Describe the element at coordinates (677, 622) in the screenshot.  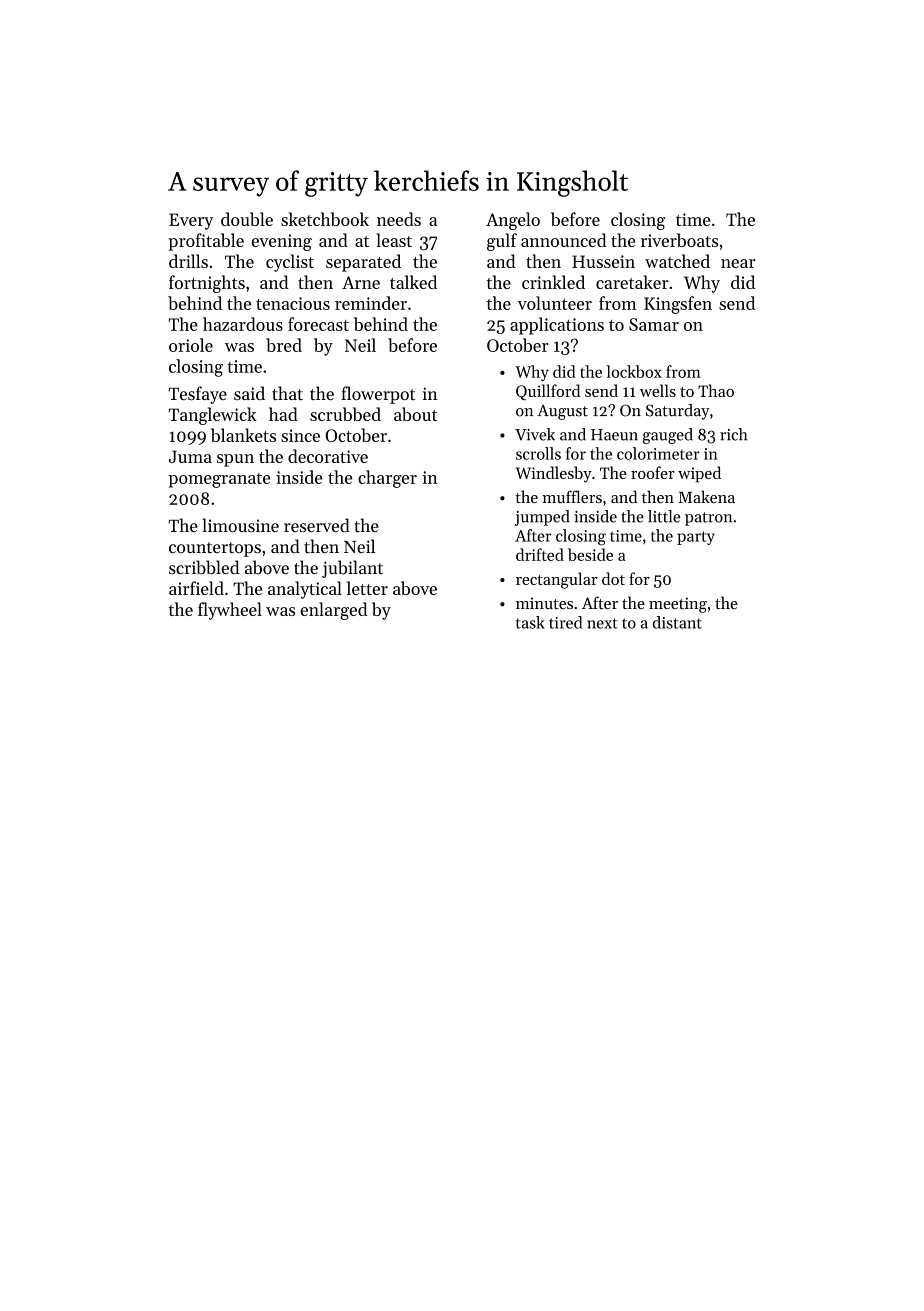
I see `distant` at that location.
